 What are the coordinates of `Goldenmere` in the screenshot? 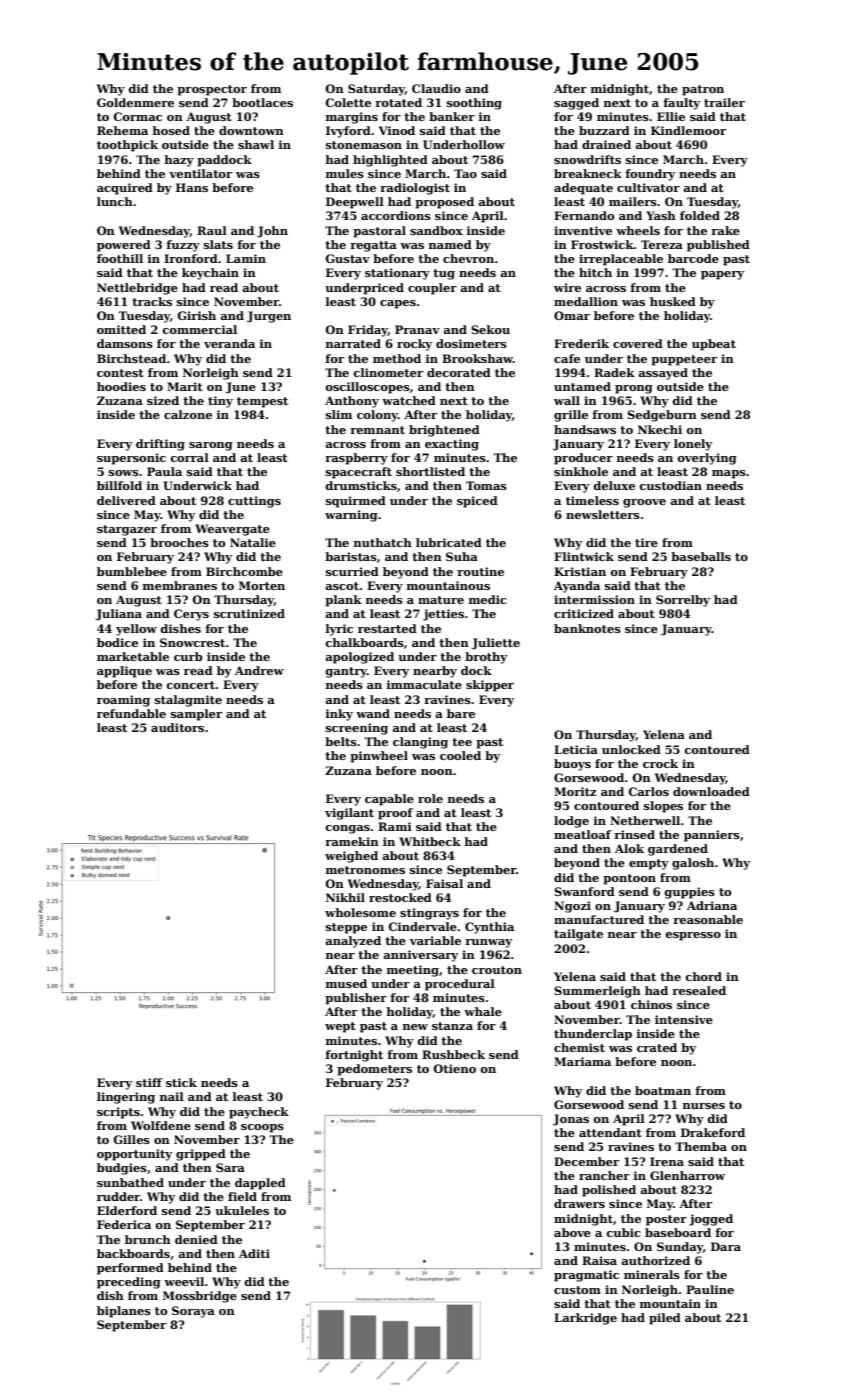 It's located at (135, 102).
